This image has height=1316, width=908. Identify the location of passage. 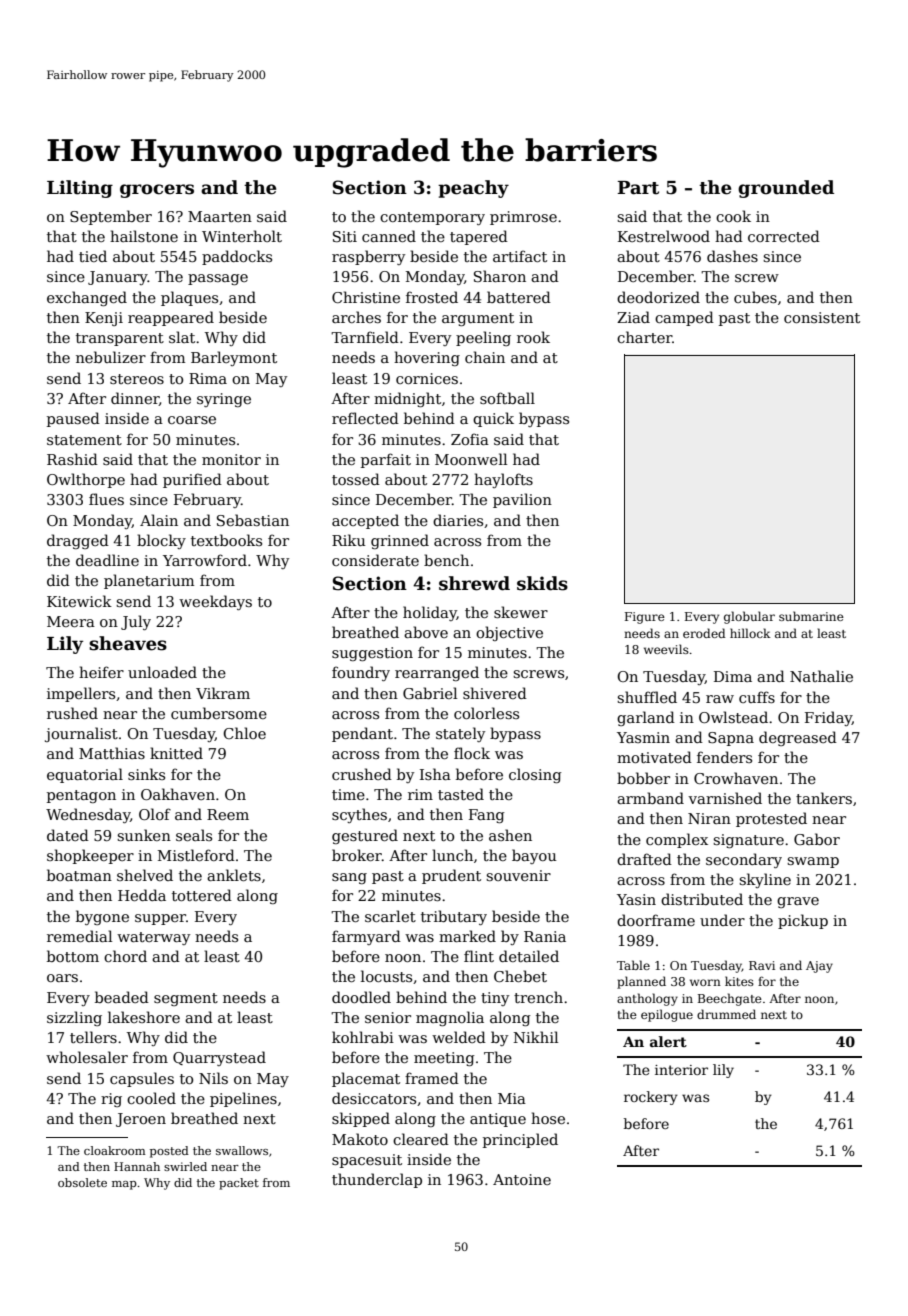
(218, 279).
